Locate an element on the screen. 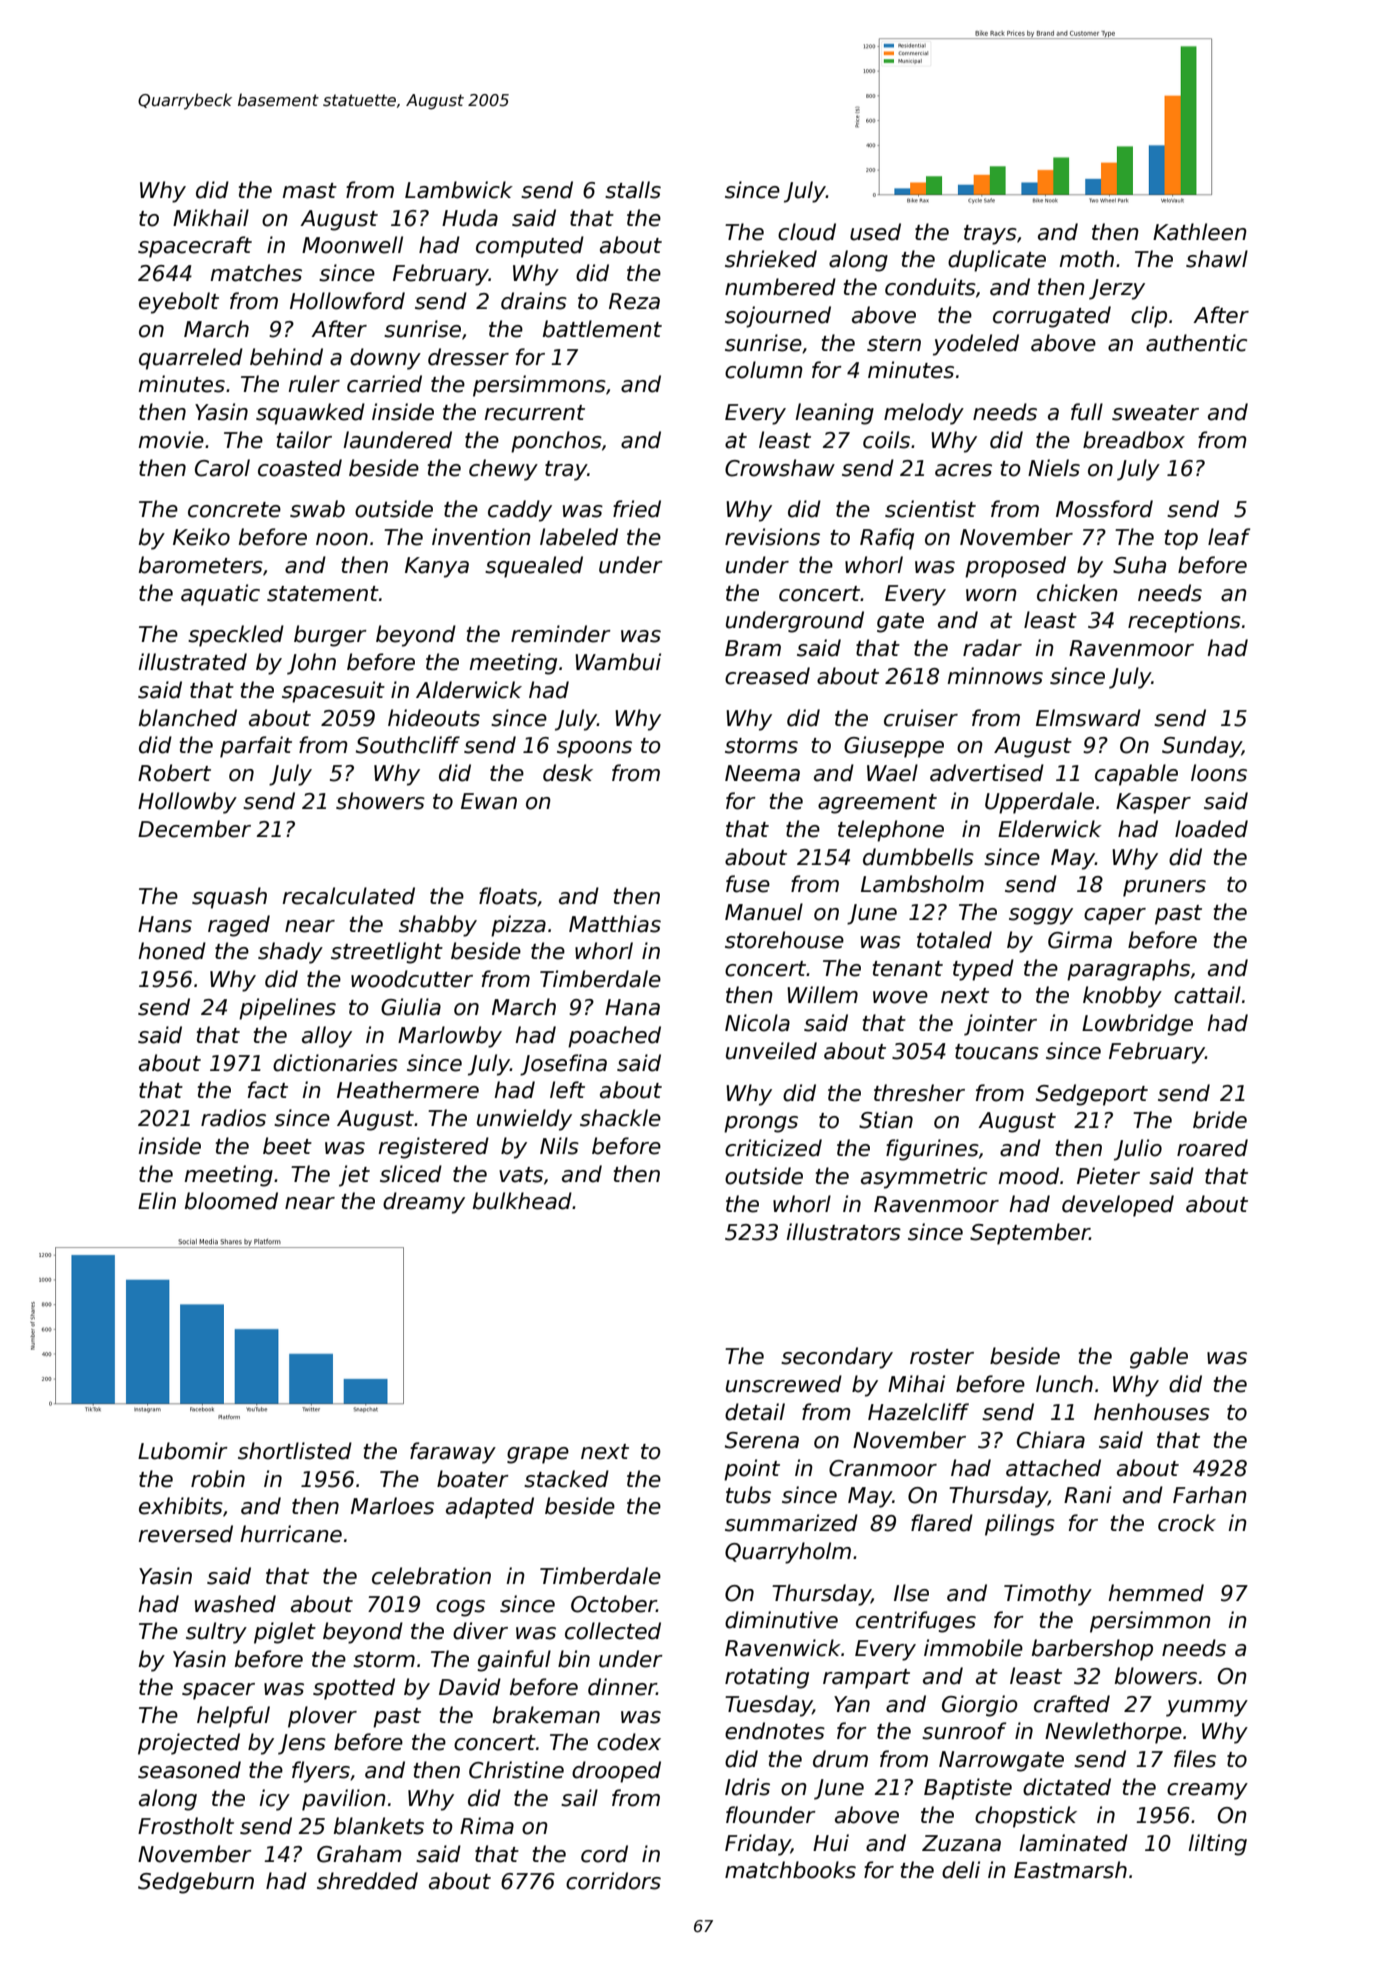 This screenshot has width=1386, height=1969. spotted is located at coordinates (354, 1689).
